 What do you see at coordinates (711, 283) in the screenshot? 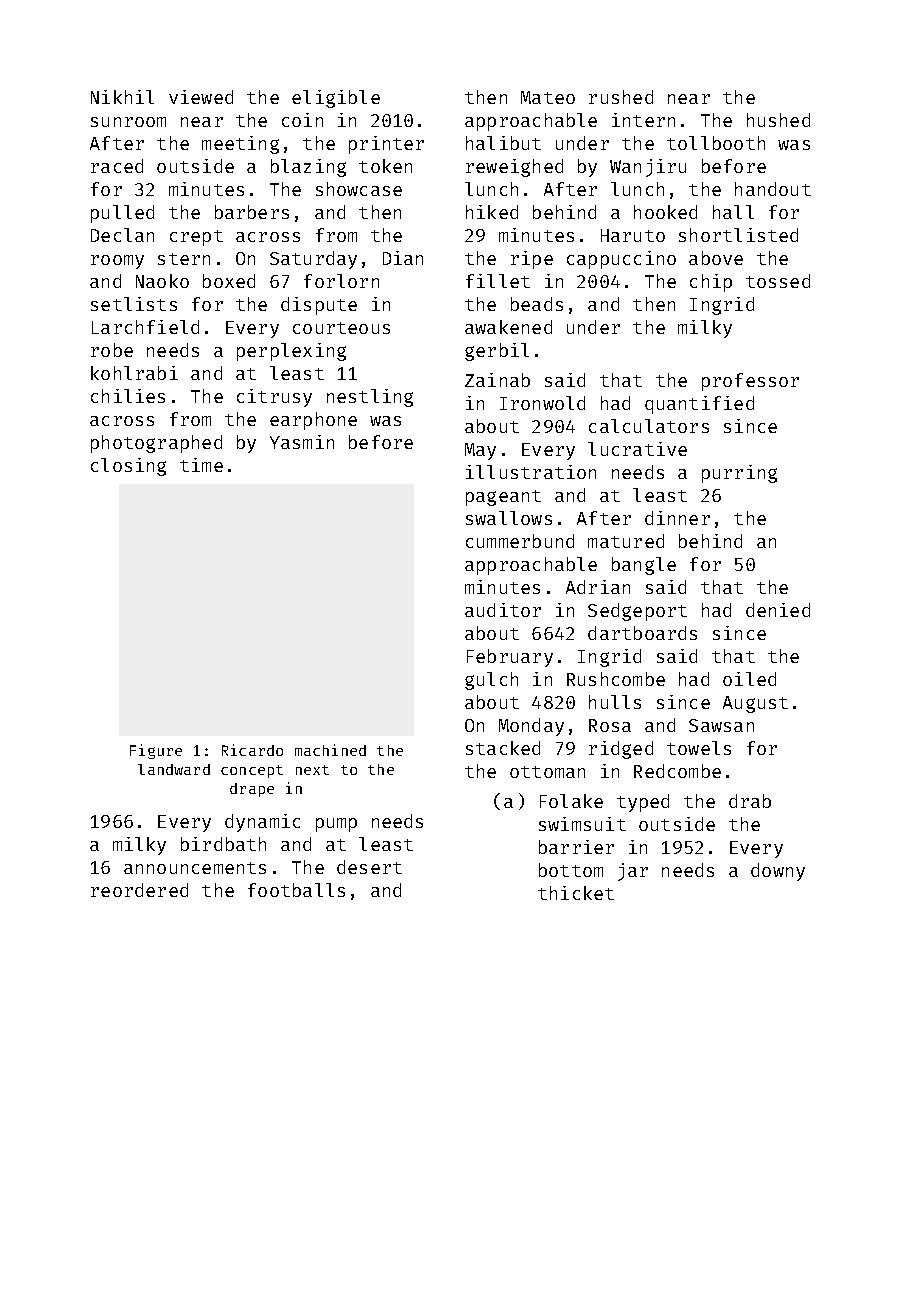
I see `chip` at bounding box center [711, 283].
